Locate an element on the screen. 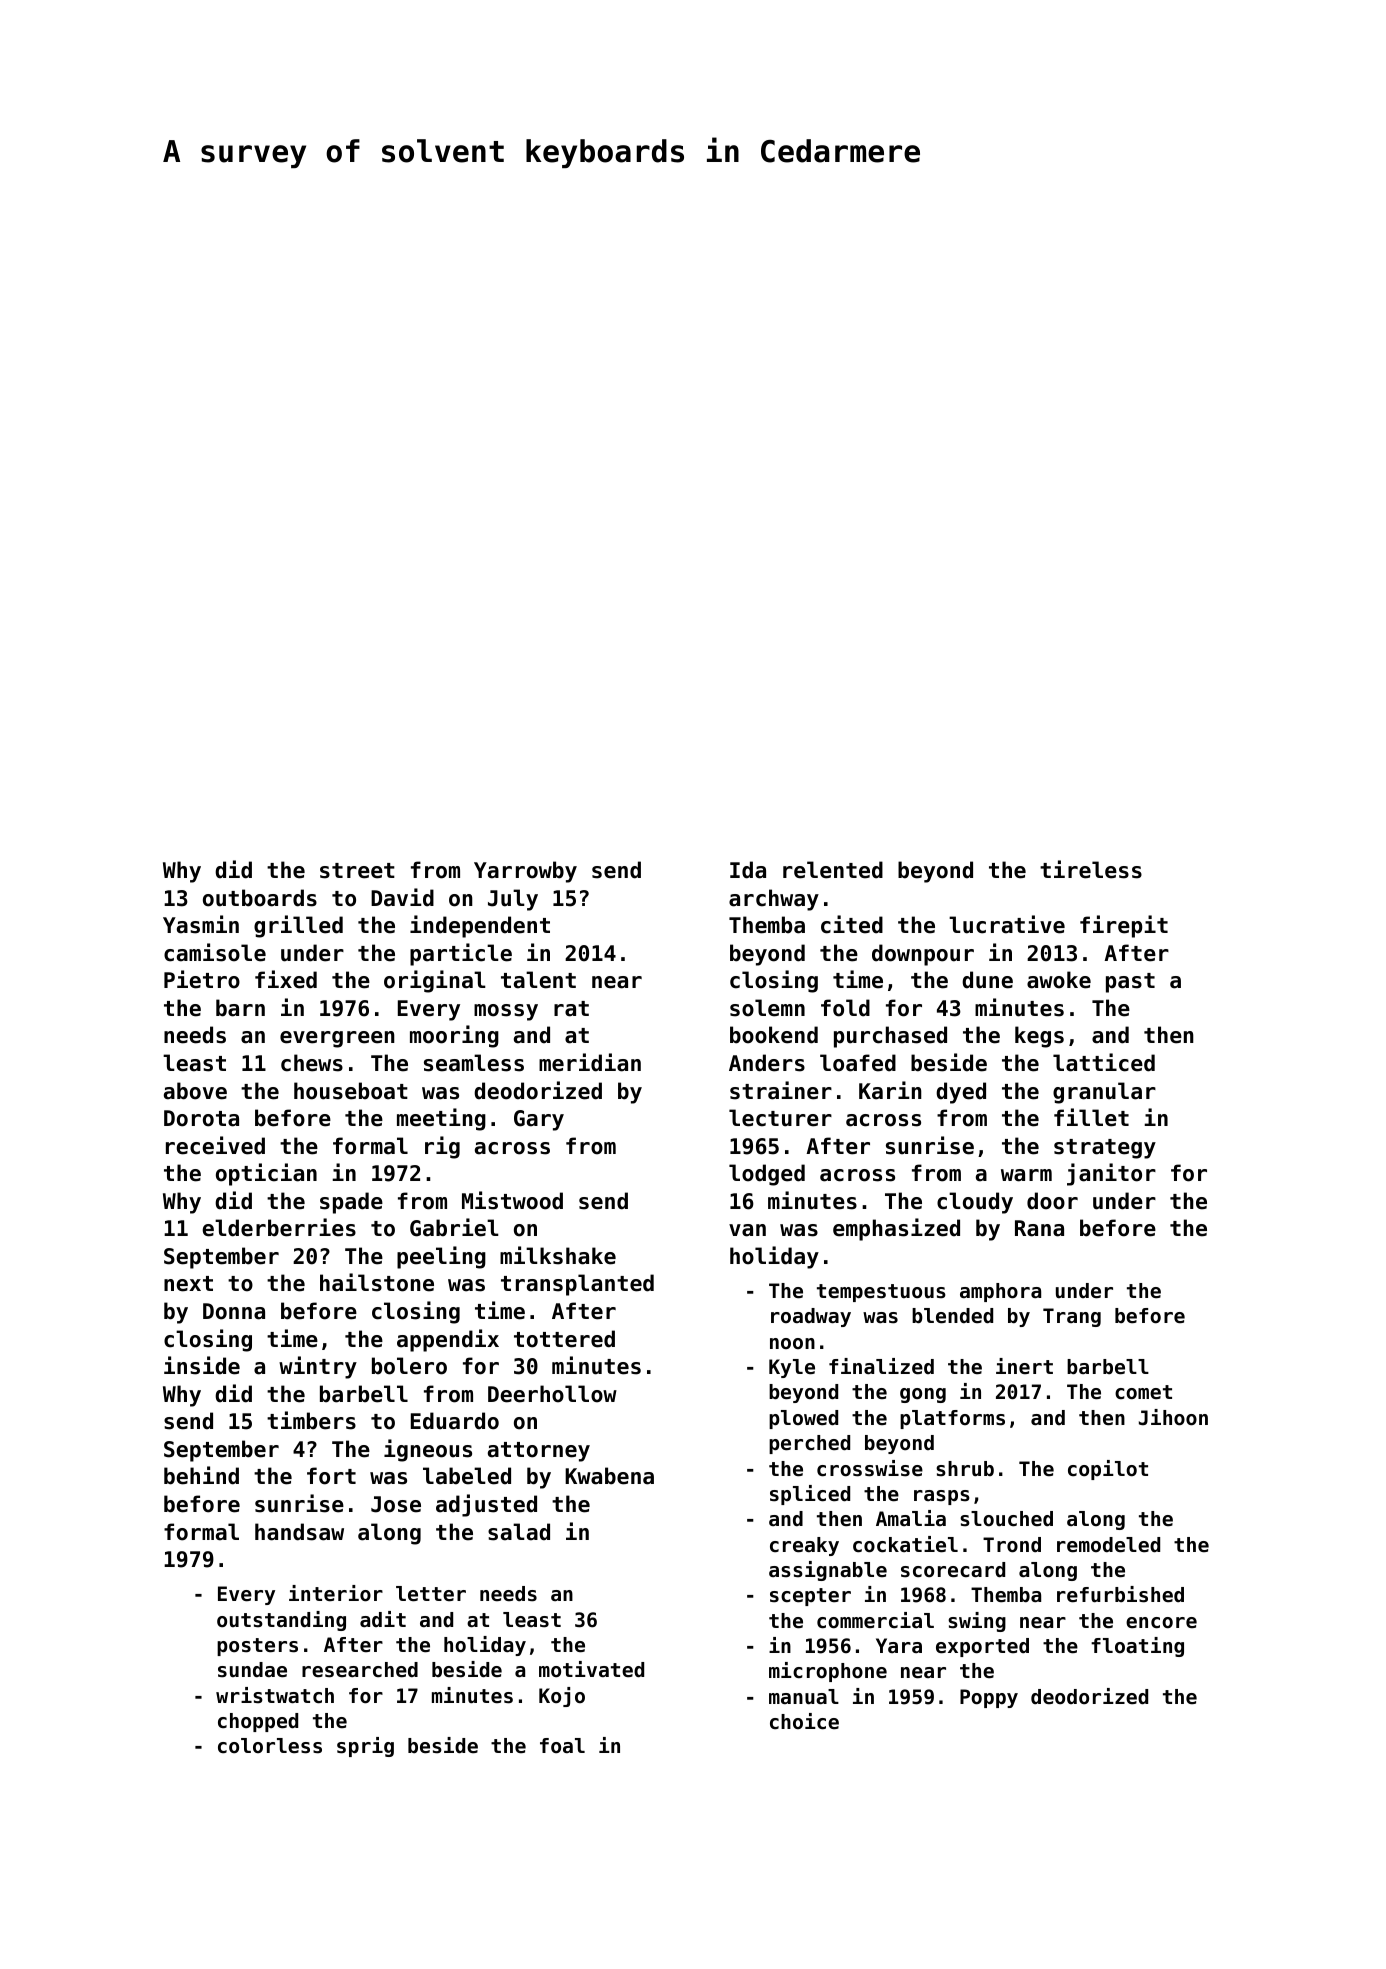  Poppy is located at coordinates (989, 1698).
